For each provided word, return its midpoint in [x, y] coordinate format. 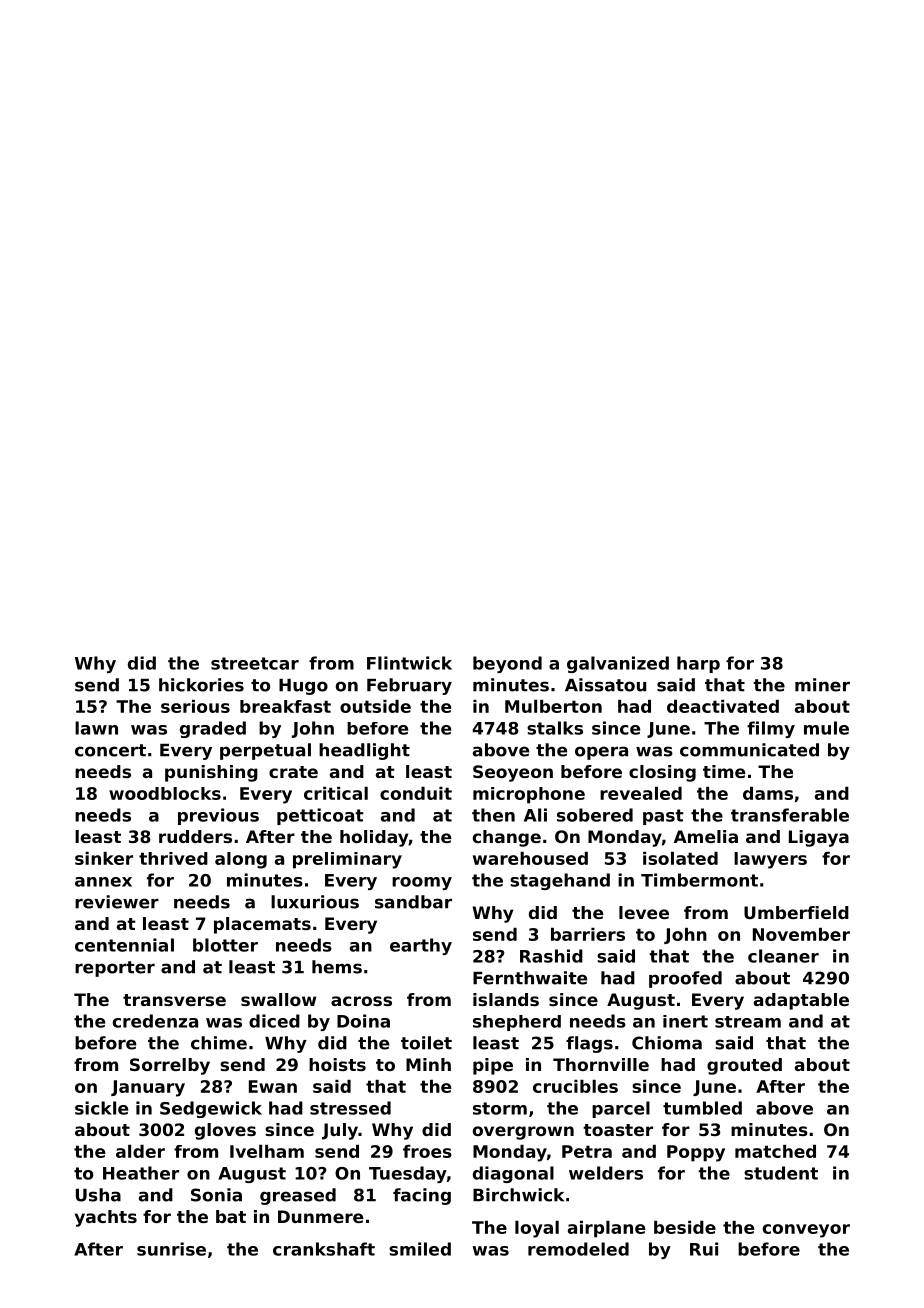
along [241, 860]
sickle [101, 1108]
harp [698, 664]
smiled [420, 1249]
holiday [374, 838]
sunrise [171, 1249]
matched [775, 1151]
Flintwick [409, 663]
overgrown [523, 1133]
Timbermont [699, 880]
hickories [201, 685]
